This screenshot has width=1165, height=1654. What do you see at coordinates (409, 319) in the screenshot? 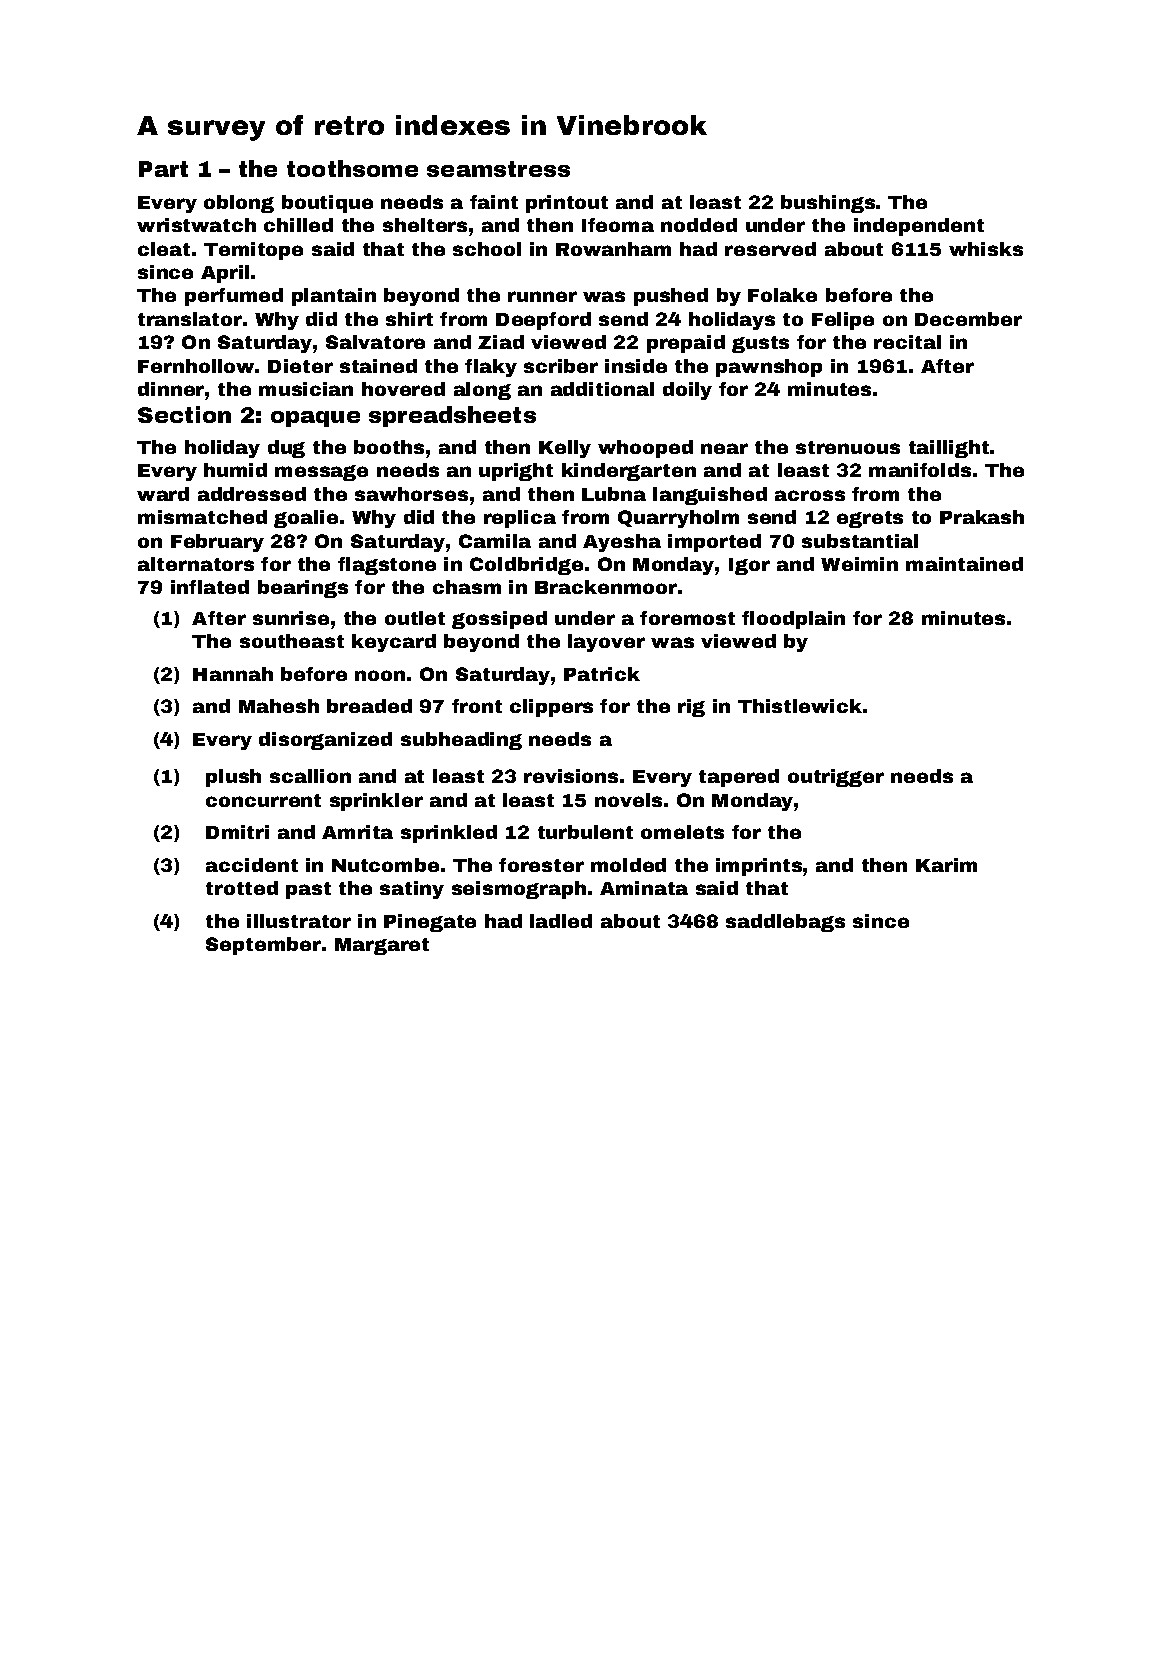
I see `shirt` at bounding box center [409, 319].
